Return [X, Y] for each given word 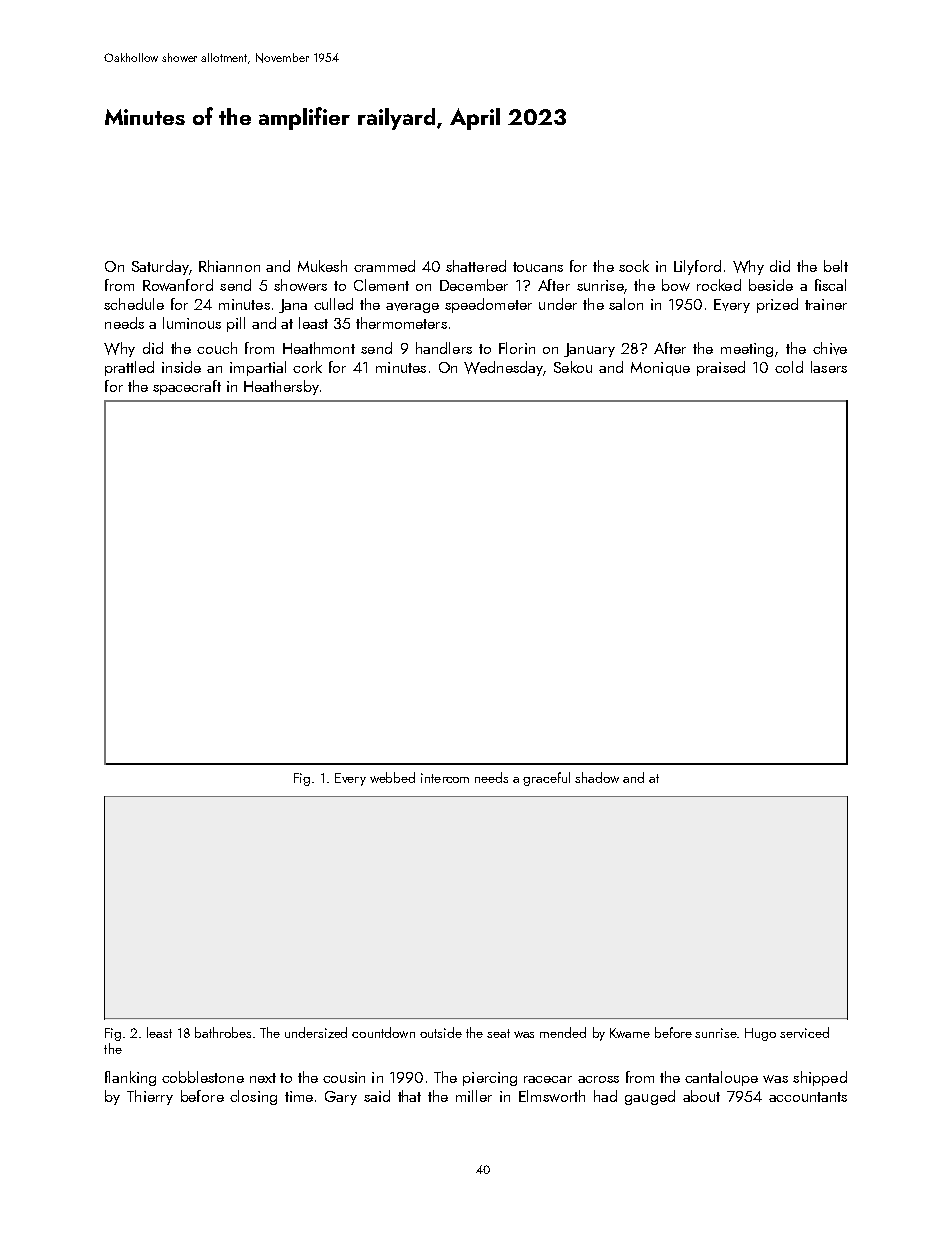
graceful [546, 779]
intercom [445, 778]
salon [626, 304]
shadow [597, 777]
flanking [130, 1078]
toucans [538, 267]
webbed [392, 777]
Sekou [573, 367]
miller [474, 1096]
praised [721, 368]
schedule [134, 304]
